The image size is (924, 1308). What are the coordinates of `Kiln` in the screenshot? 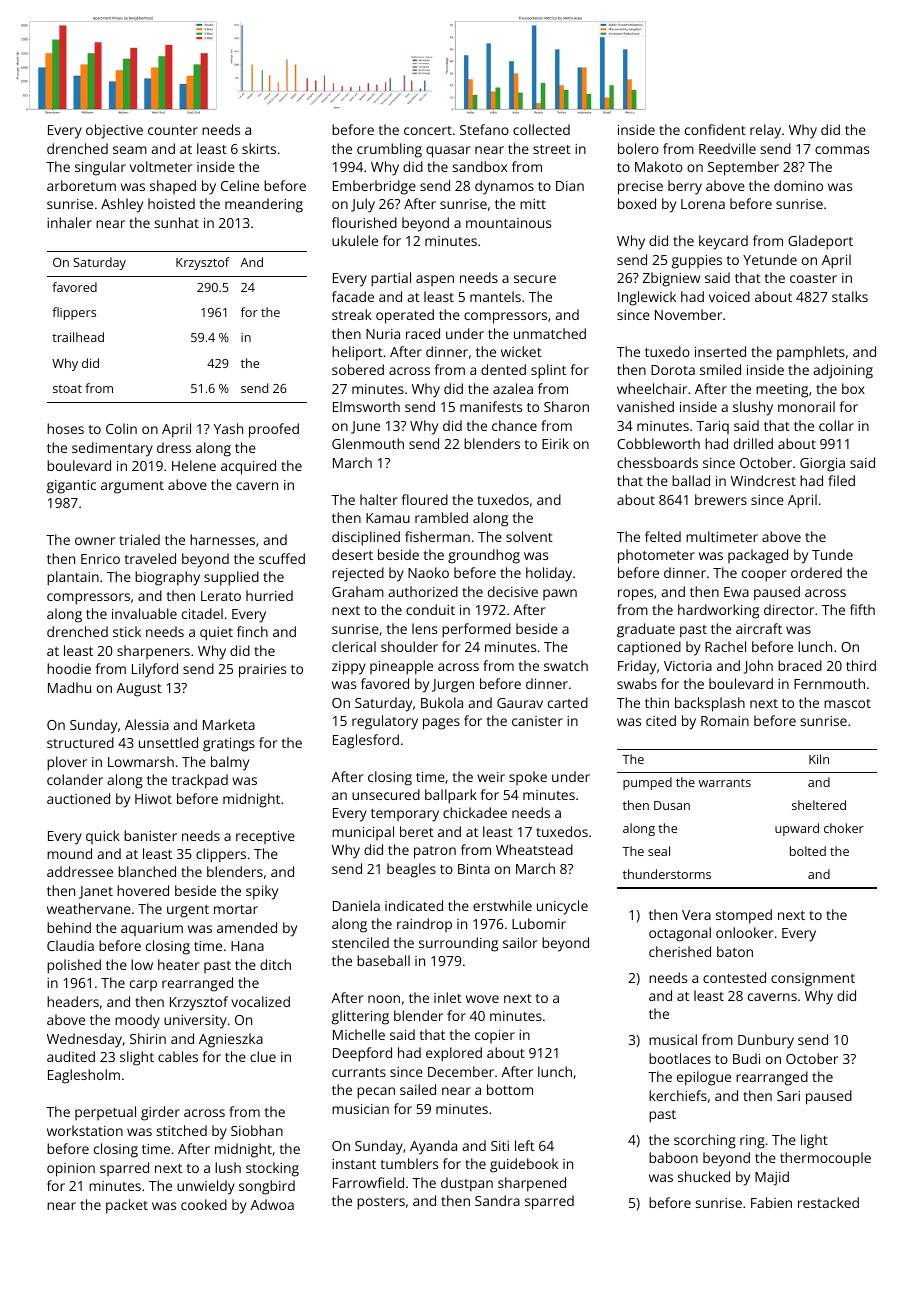 It's located at (819, 759).
